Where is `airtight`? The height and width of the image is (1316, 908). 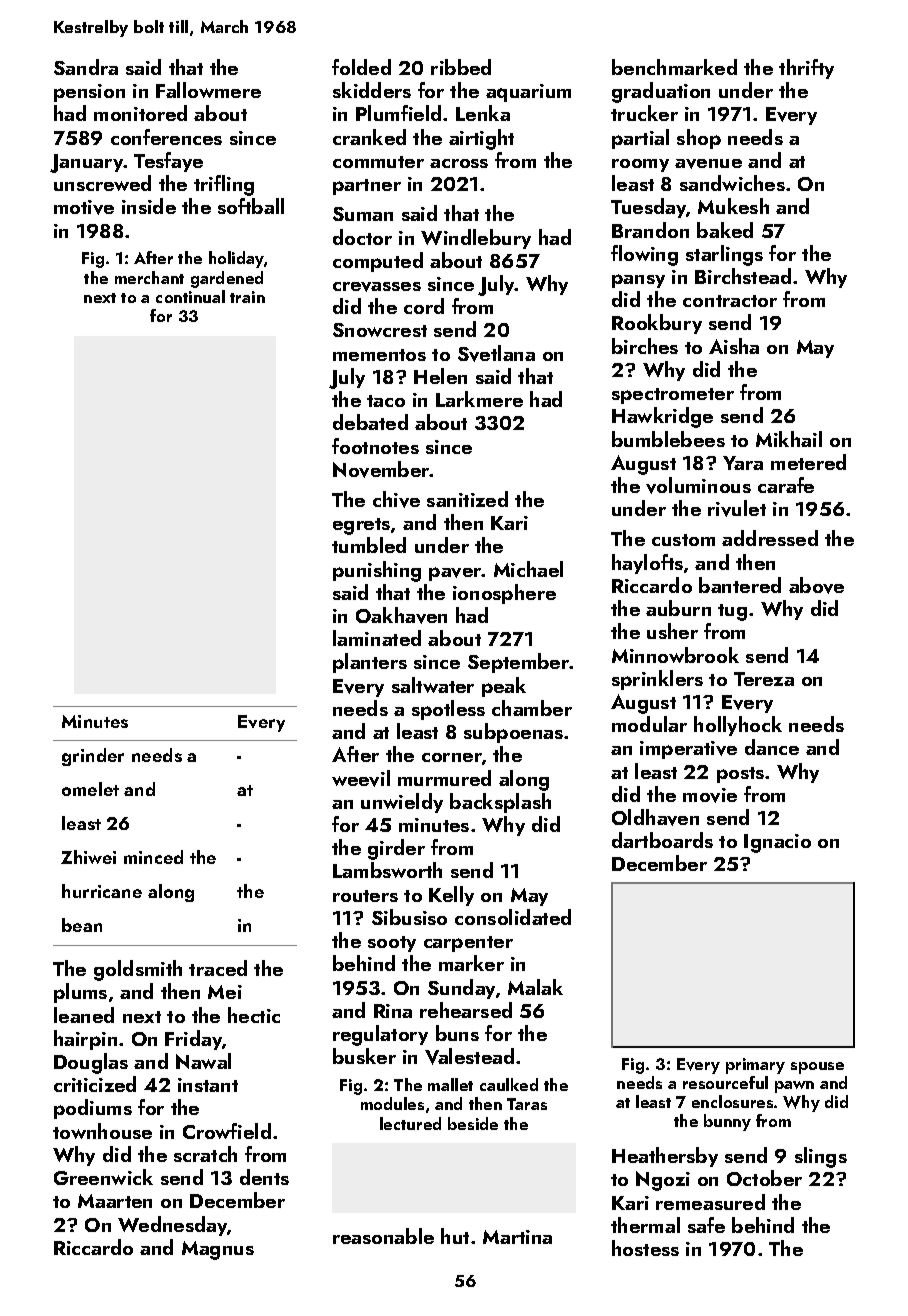
airtight is located at coordinates (481, 139).
